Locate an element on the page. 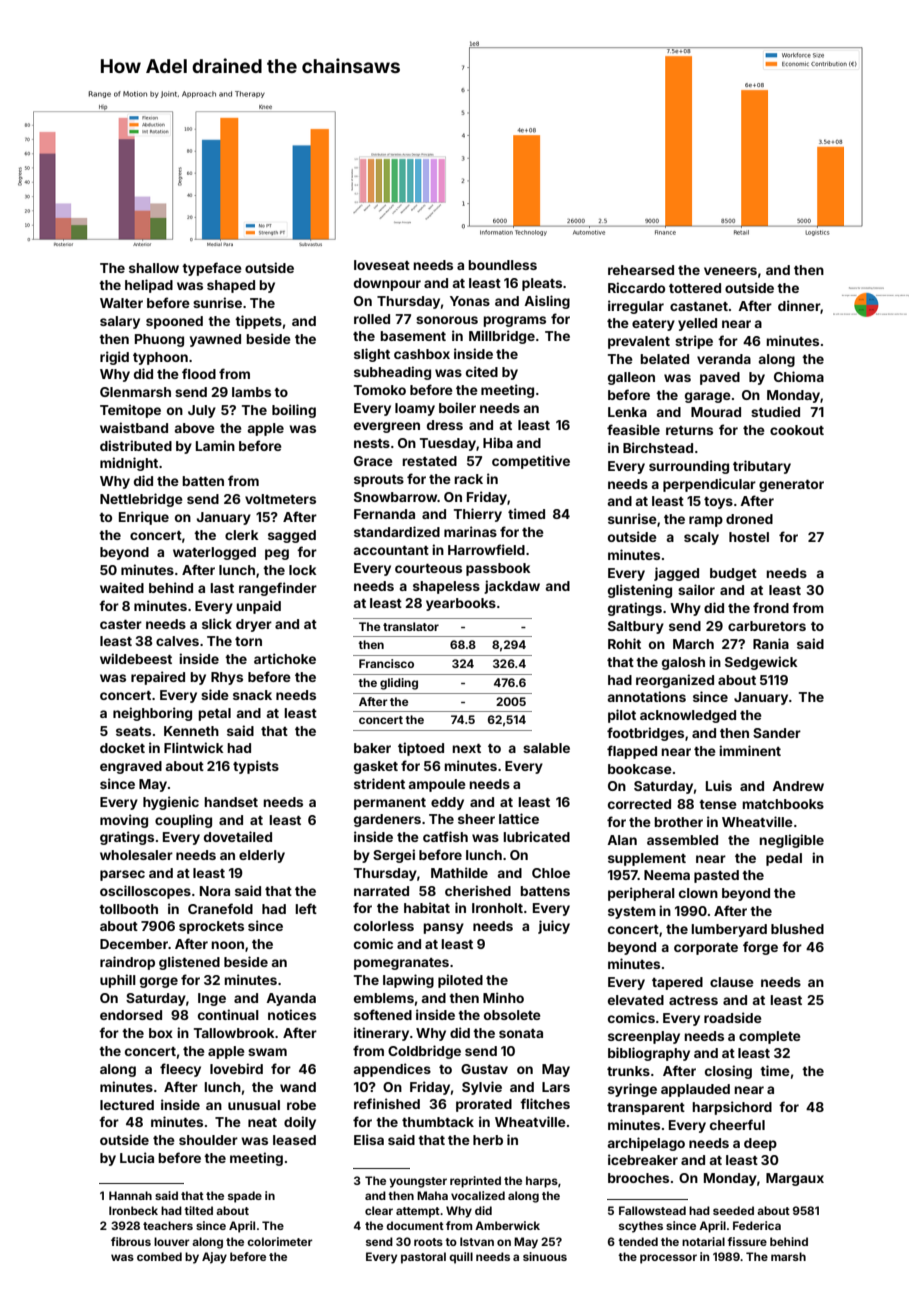  brother is located at coordinates (678, 822).
